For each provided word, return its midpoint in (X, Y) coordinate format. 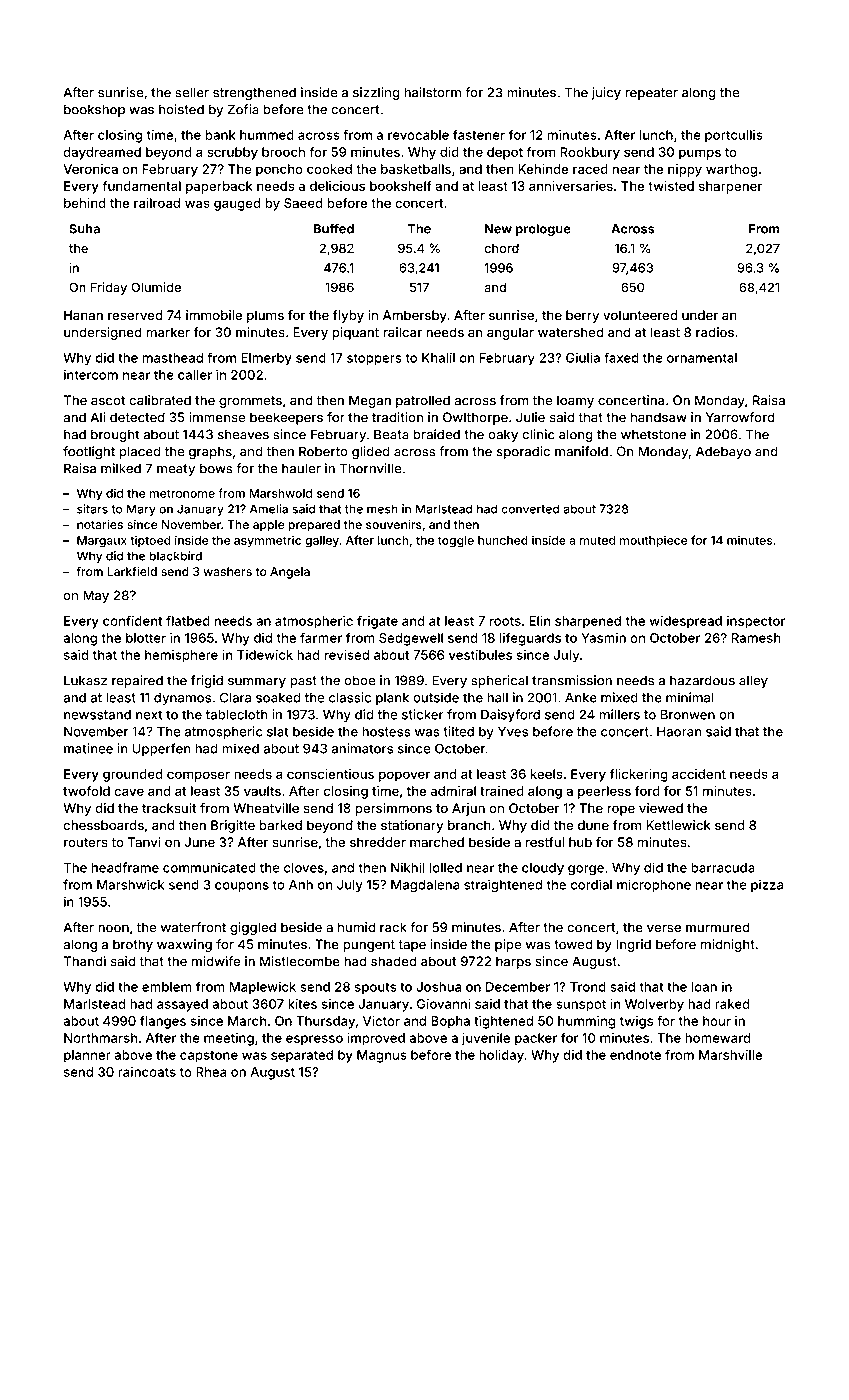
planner (87, 1056)
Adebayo (723, 452)
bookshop (94, 110)
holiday (501, 1056)
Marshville (730, 1055)
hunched (503, 540)
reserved (135, 315)
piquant (356, 333)
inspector (756, 622)
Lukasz (85, 680)
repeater (651, 94)
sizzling (376, 93)
